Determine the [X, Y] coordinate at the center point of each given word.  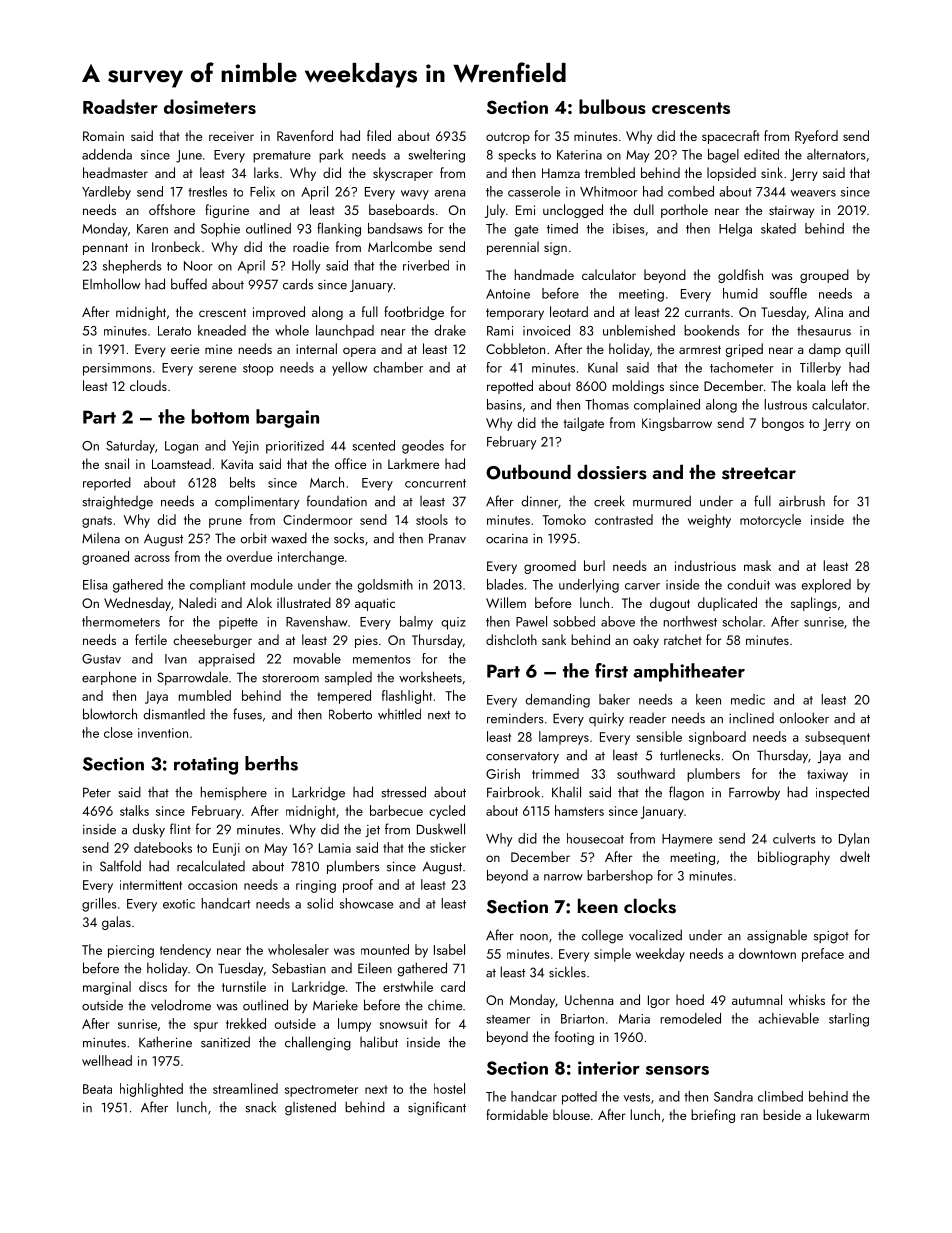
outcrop [508, 138]
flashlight [407, 697]
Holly [306, 267]
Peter [97, 792]
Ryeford [816, 137]
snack [261, 1107]
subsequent [837, 738]
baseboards [402, 209]
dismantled [174, 714]
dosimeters [210, 106]
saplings [814, 604]
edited [761, 154]
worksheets [430, 677]
